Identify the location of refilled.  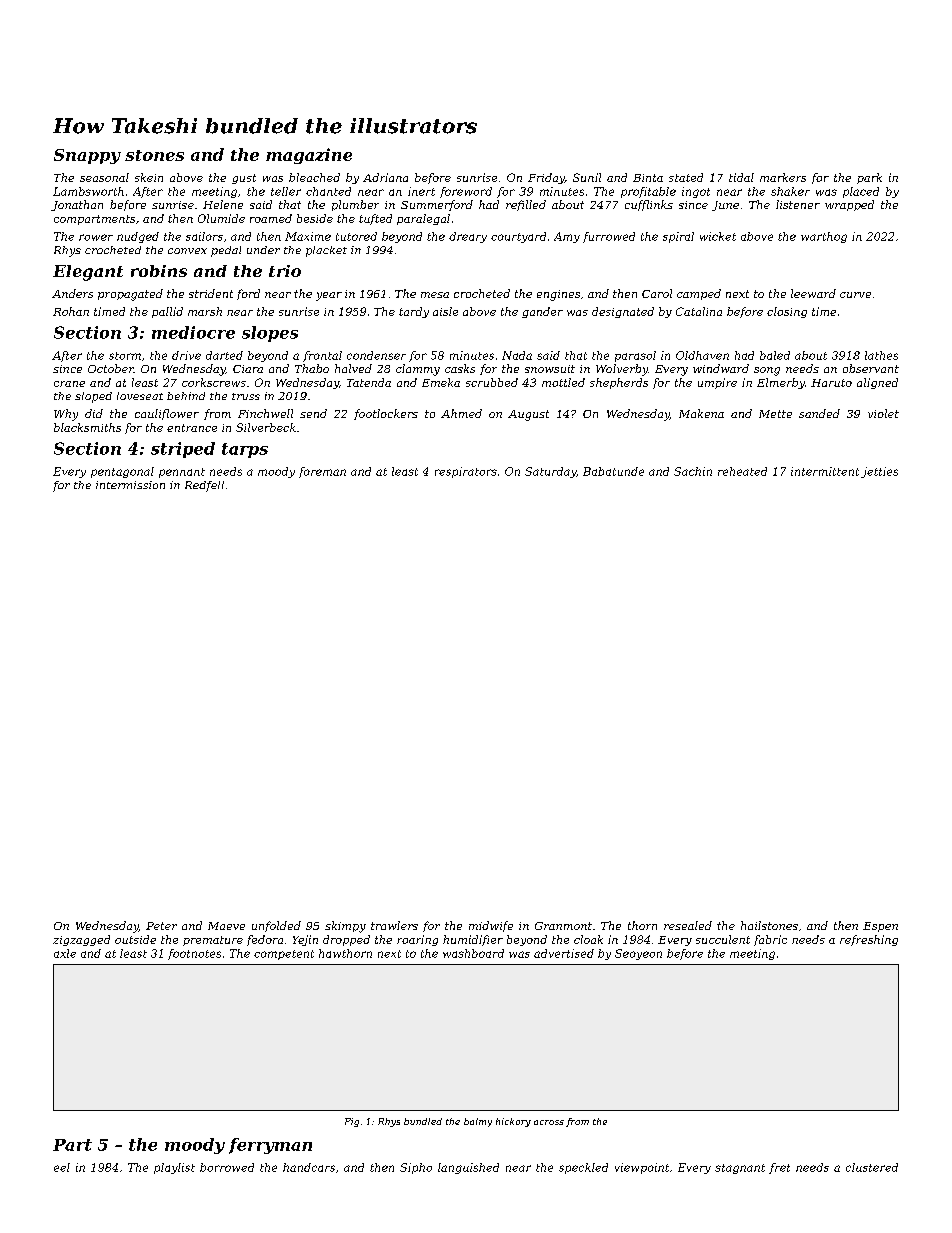
(526, 205).
